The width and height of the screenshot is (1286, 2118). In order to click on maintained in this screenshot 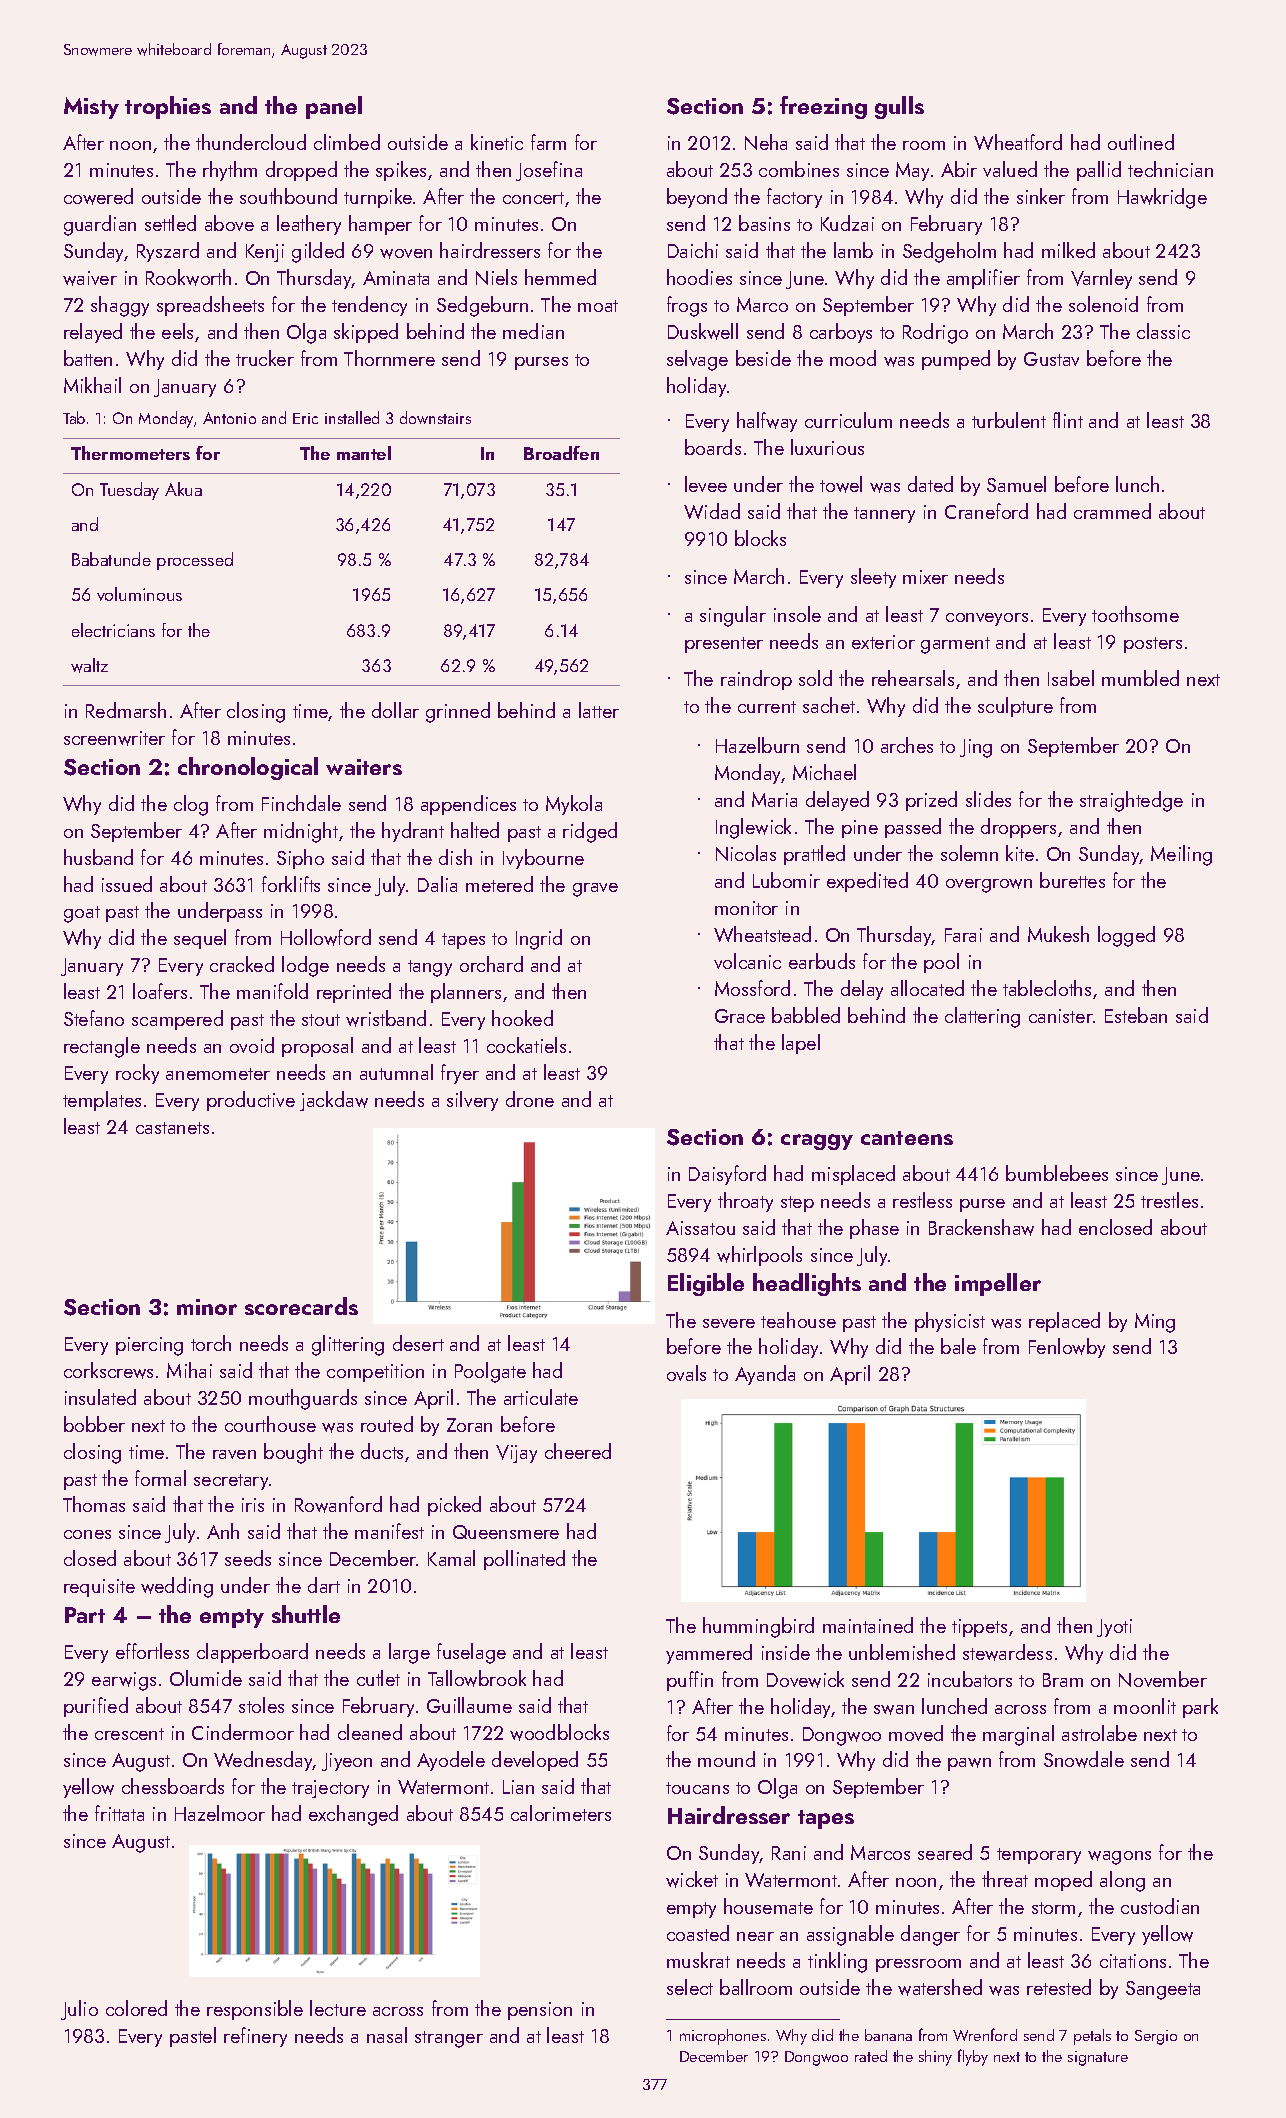, I will do `click(868, 1625)`.
